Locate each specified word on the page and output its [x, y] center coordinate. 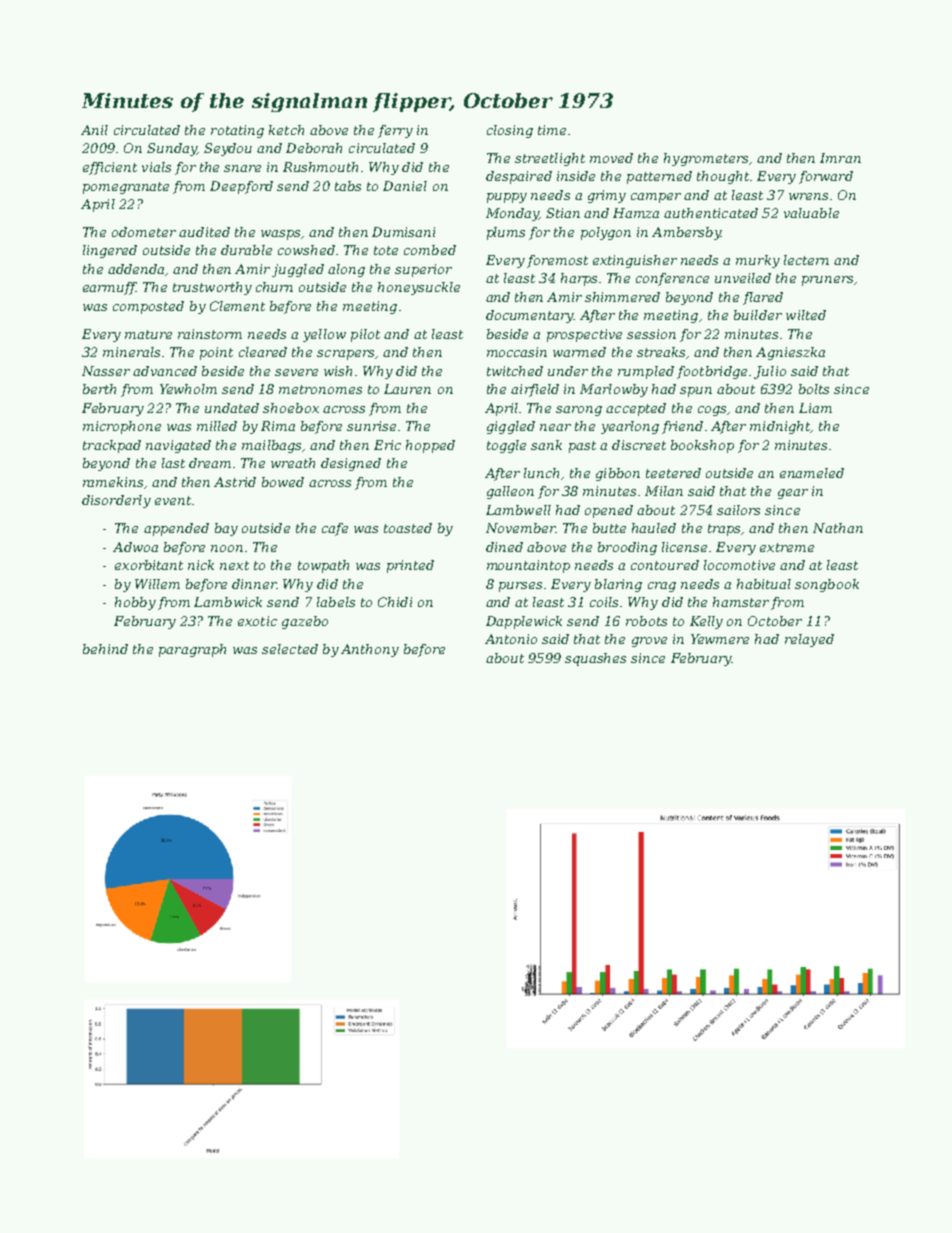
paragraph [192, 650]
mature [148, 334]
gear [793, 494]
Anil [94, 130]
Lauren [407, 389]
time [552, 130]
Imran [840, 158]
